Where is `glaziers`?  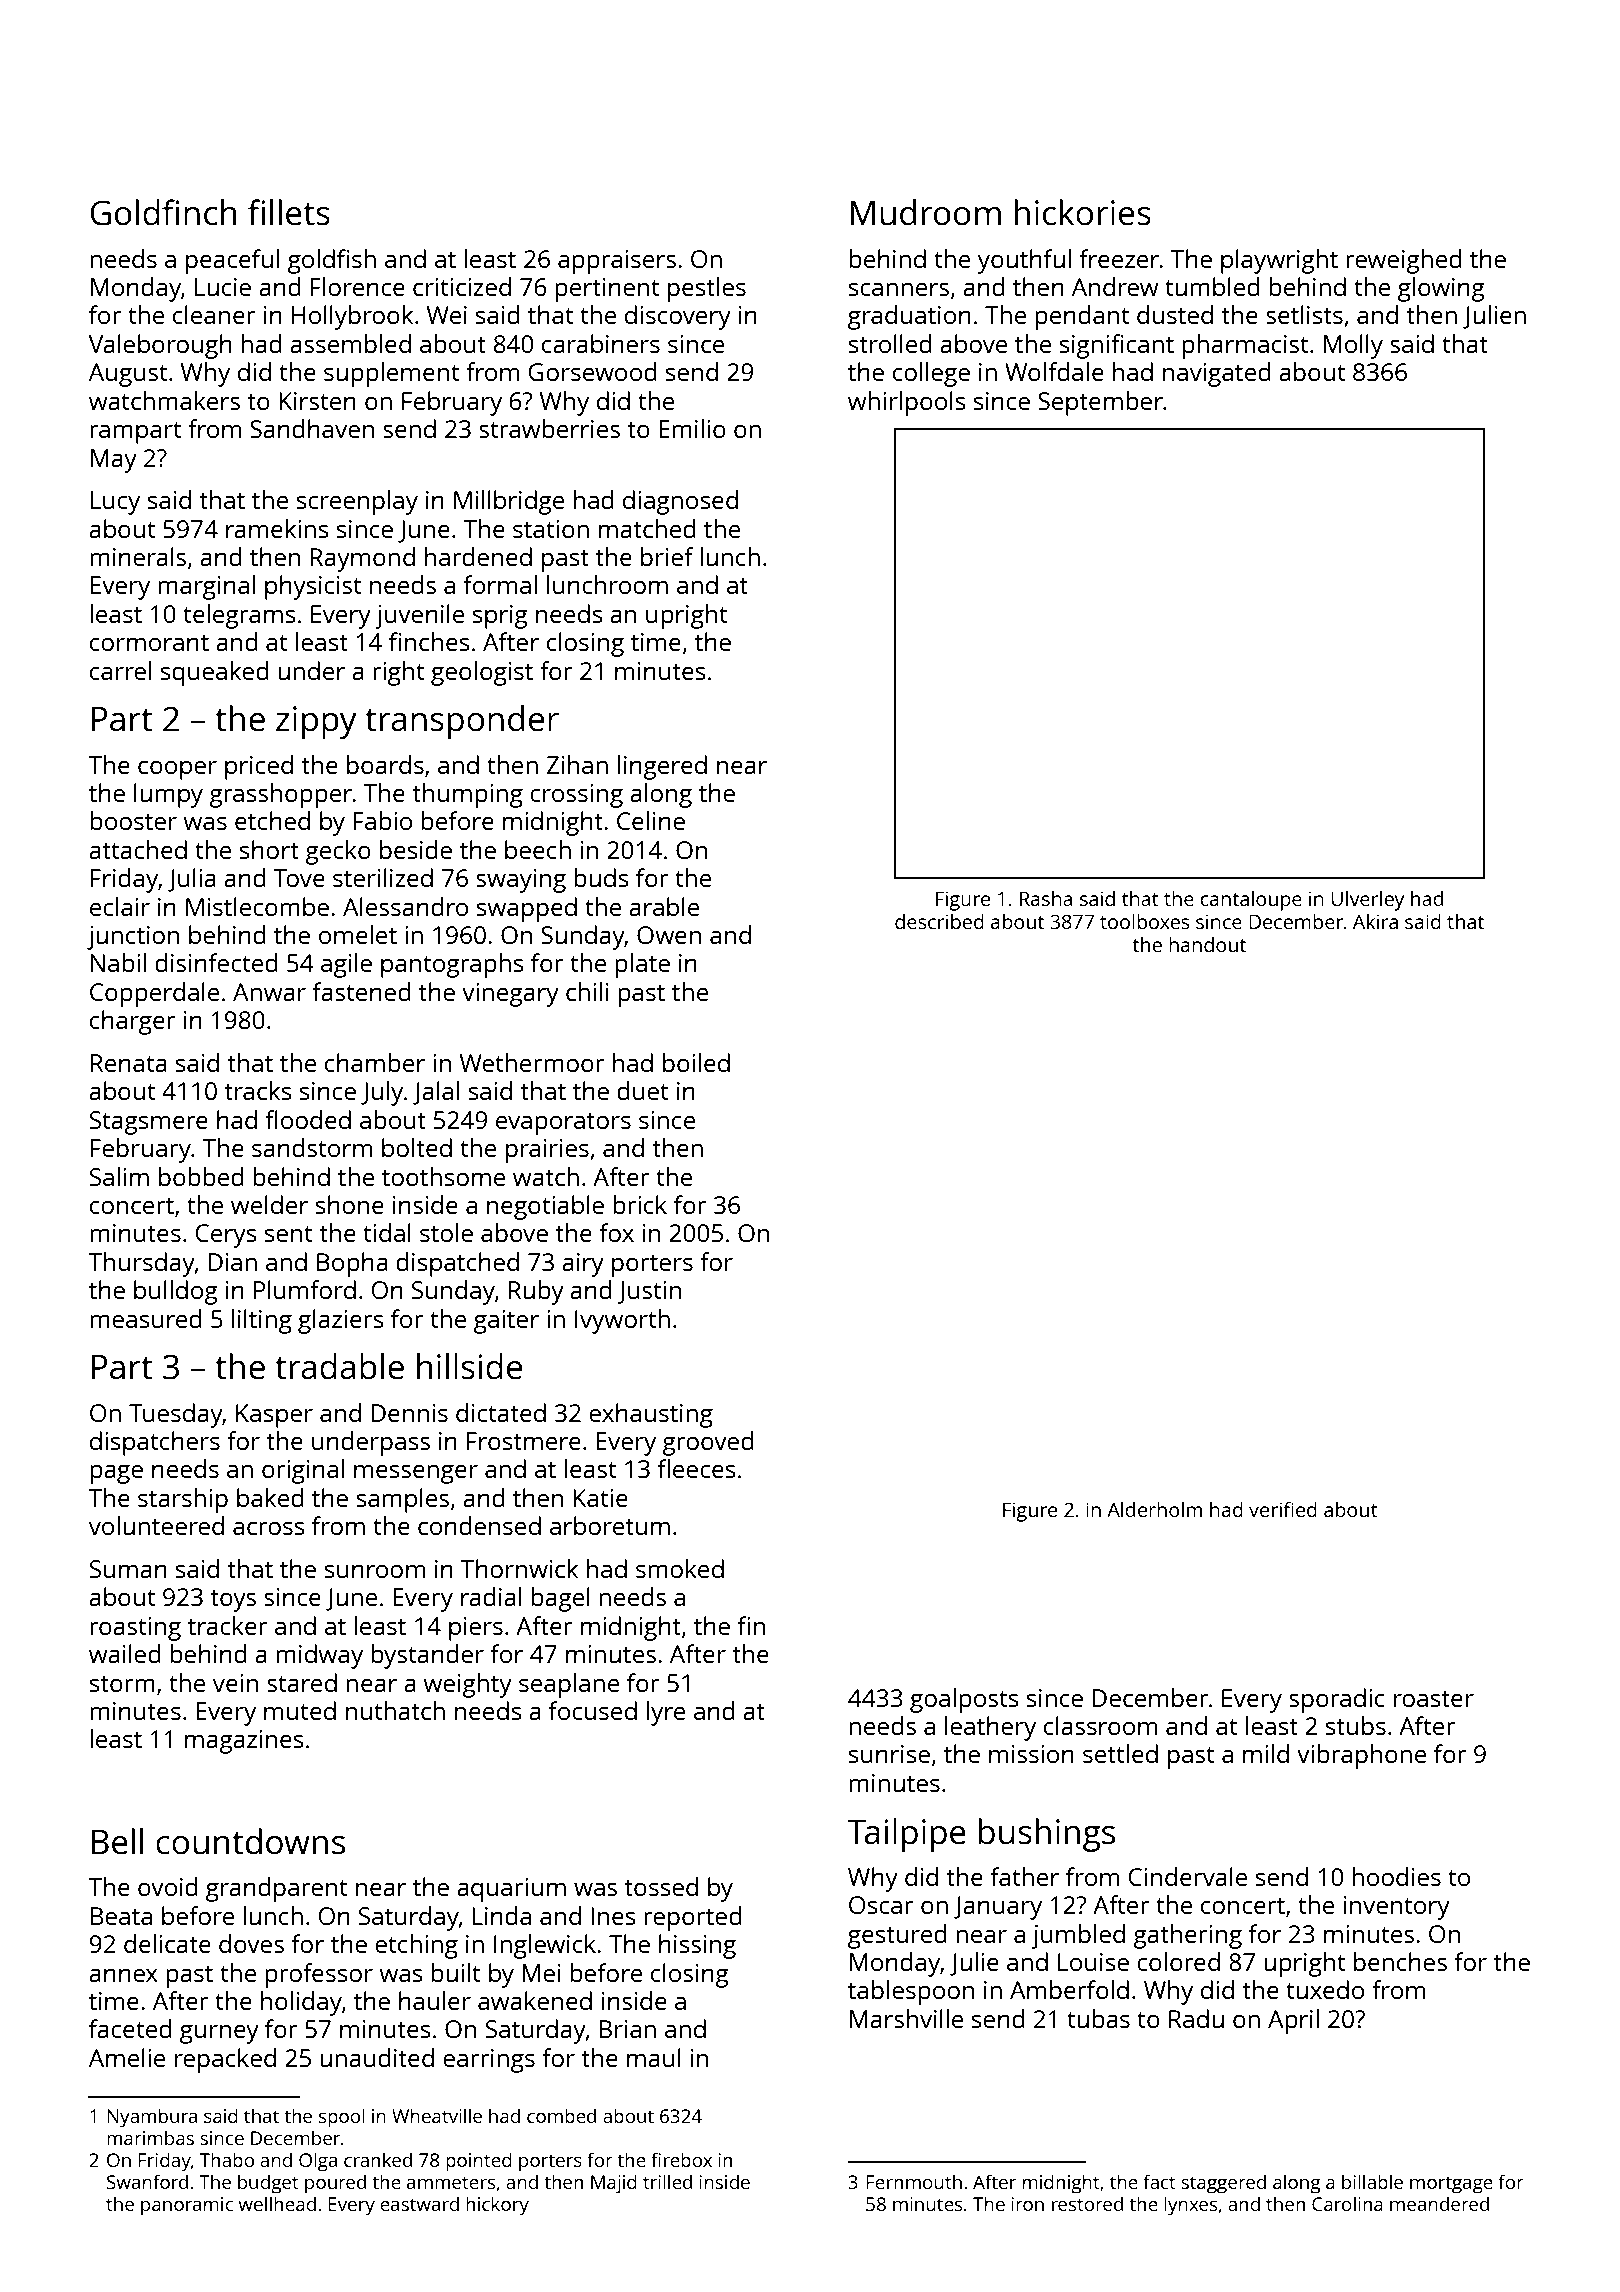
glaziers is located at coordinates (341, 1321).
